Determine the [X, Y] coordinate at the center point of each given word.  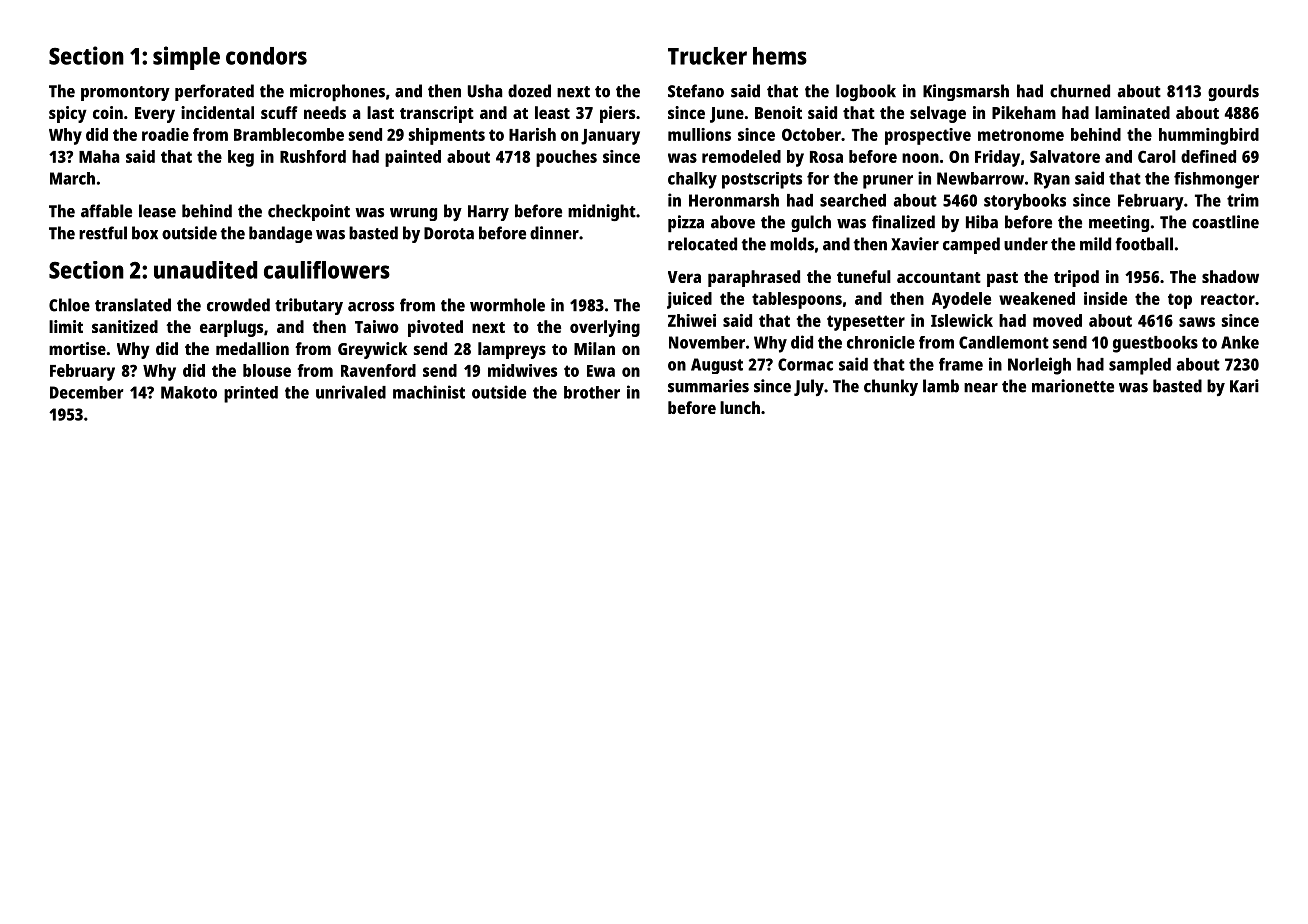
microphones [337, 93]
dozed [529, 91]
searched [853, 200]
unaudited [205, 270]
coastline [1225, 222]
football [1144, 244]
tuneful [864, 276]
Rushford [313, 156]
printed [251, 394]
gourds [1233, 92]
